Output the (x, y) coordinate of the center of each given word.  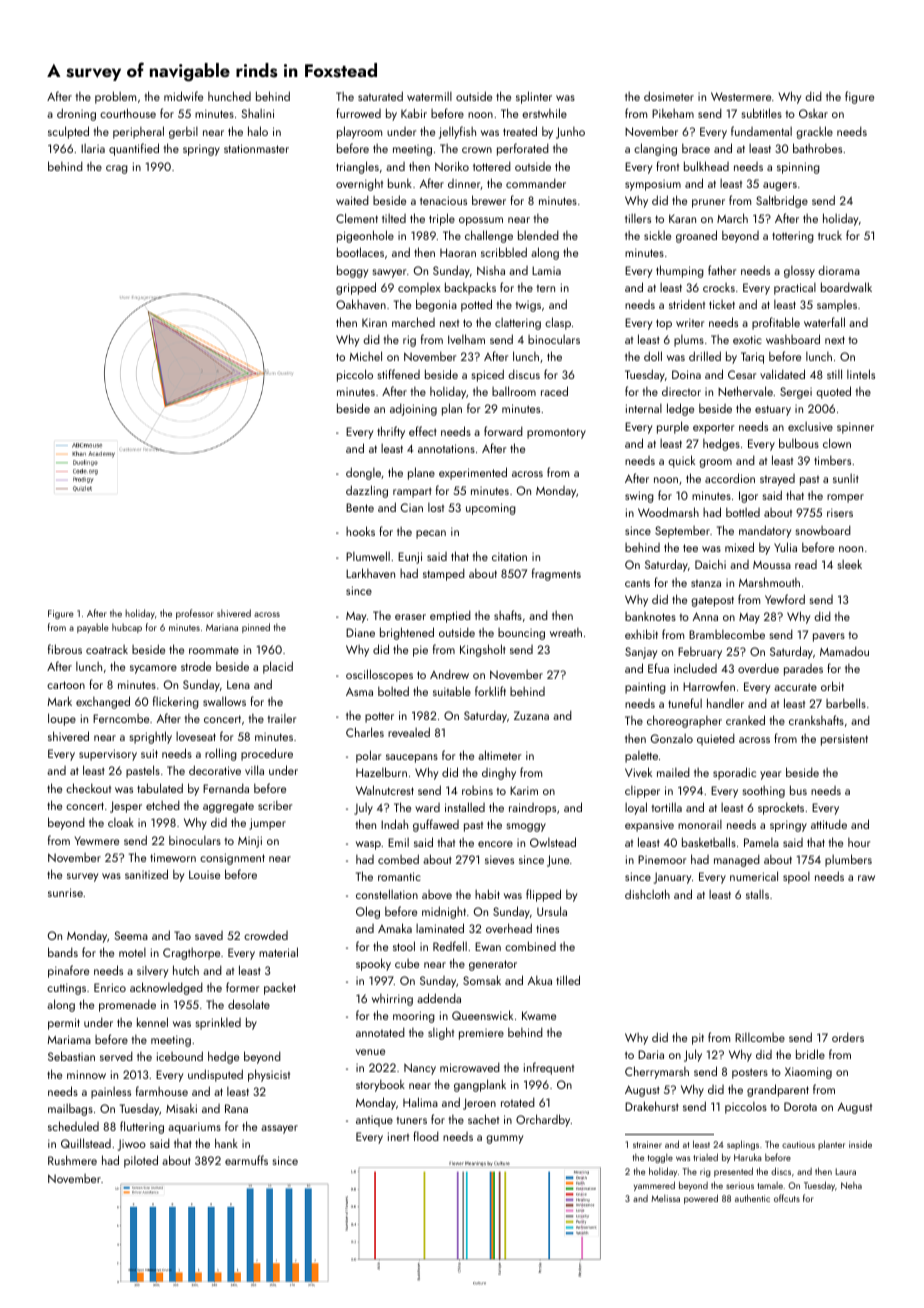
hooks (360, 531)
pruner (708, 203)
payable (93, 628)
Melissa (665, 1198)
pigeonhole (365, 236)
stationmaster (256, 148)
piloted (141, 1161)
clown (837, 443)
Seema (131, 935)
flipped (543, 895)
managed (737, 860)
